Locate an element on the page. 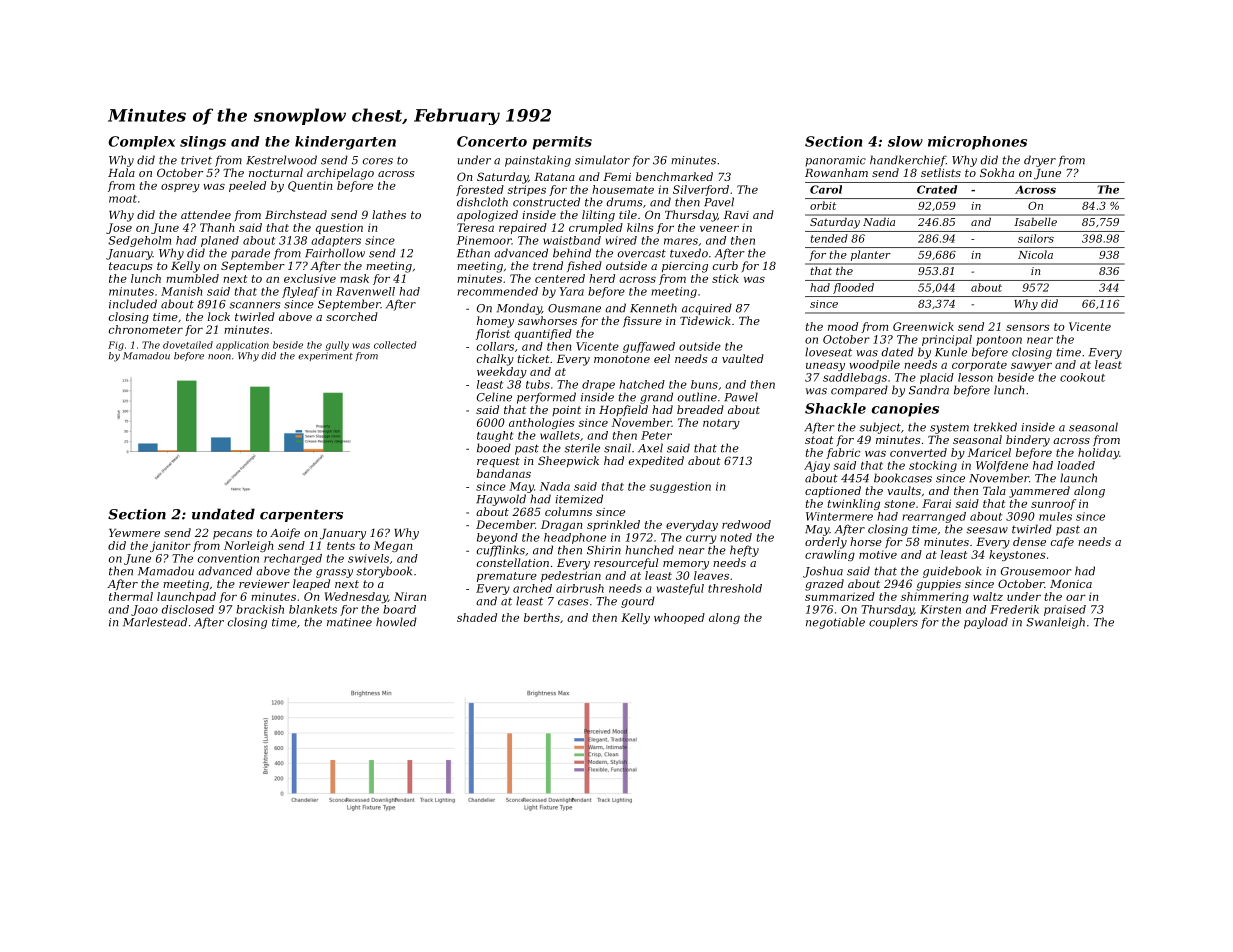 The image size is (1233, 952). seesaw is located at coordinates (987, 530).
